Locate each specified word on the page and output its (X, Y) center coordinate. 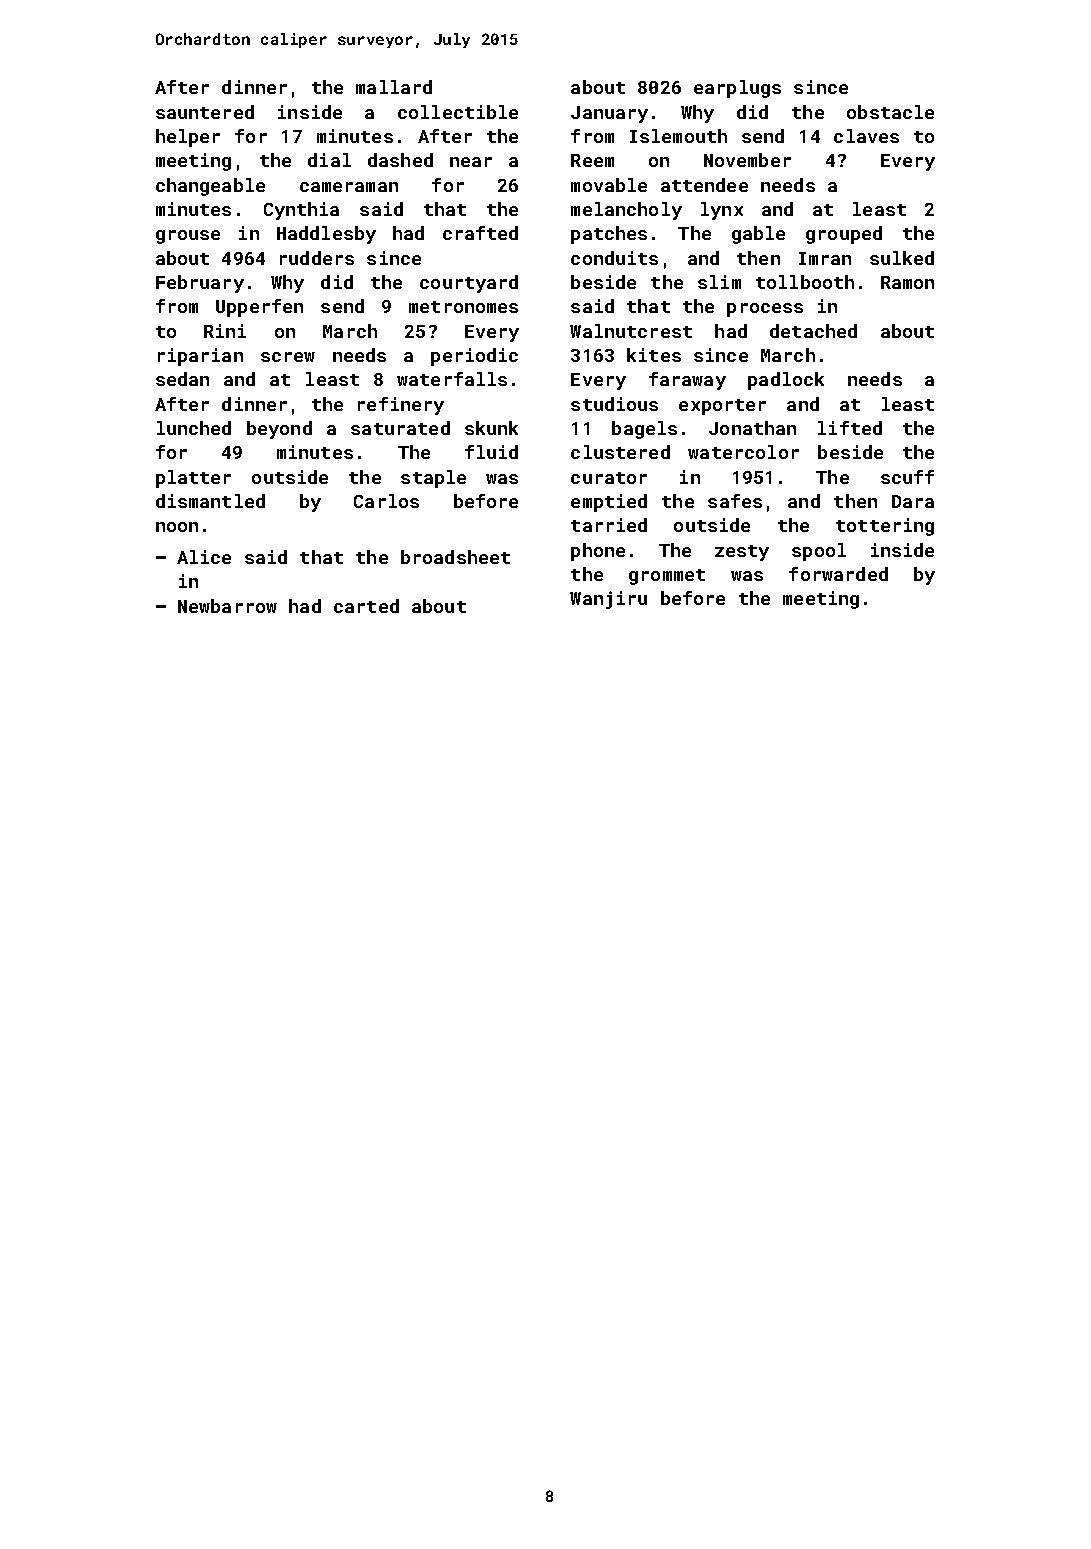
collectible (458, 112)
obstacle (890, 112)
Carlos (386, 501)
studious (614, 404)
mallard (394, 87)
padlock (786, 381)
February (200, 284)
